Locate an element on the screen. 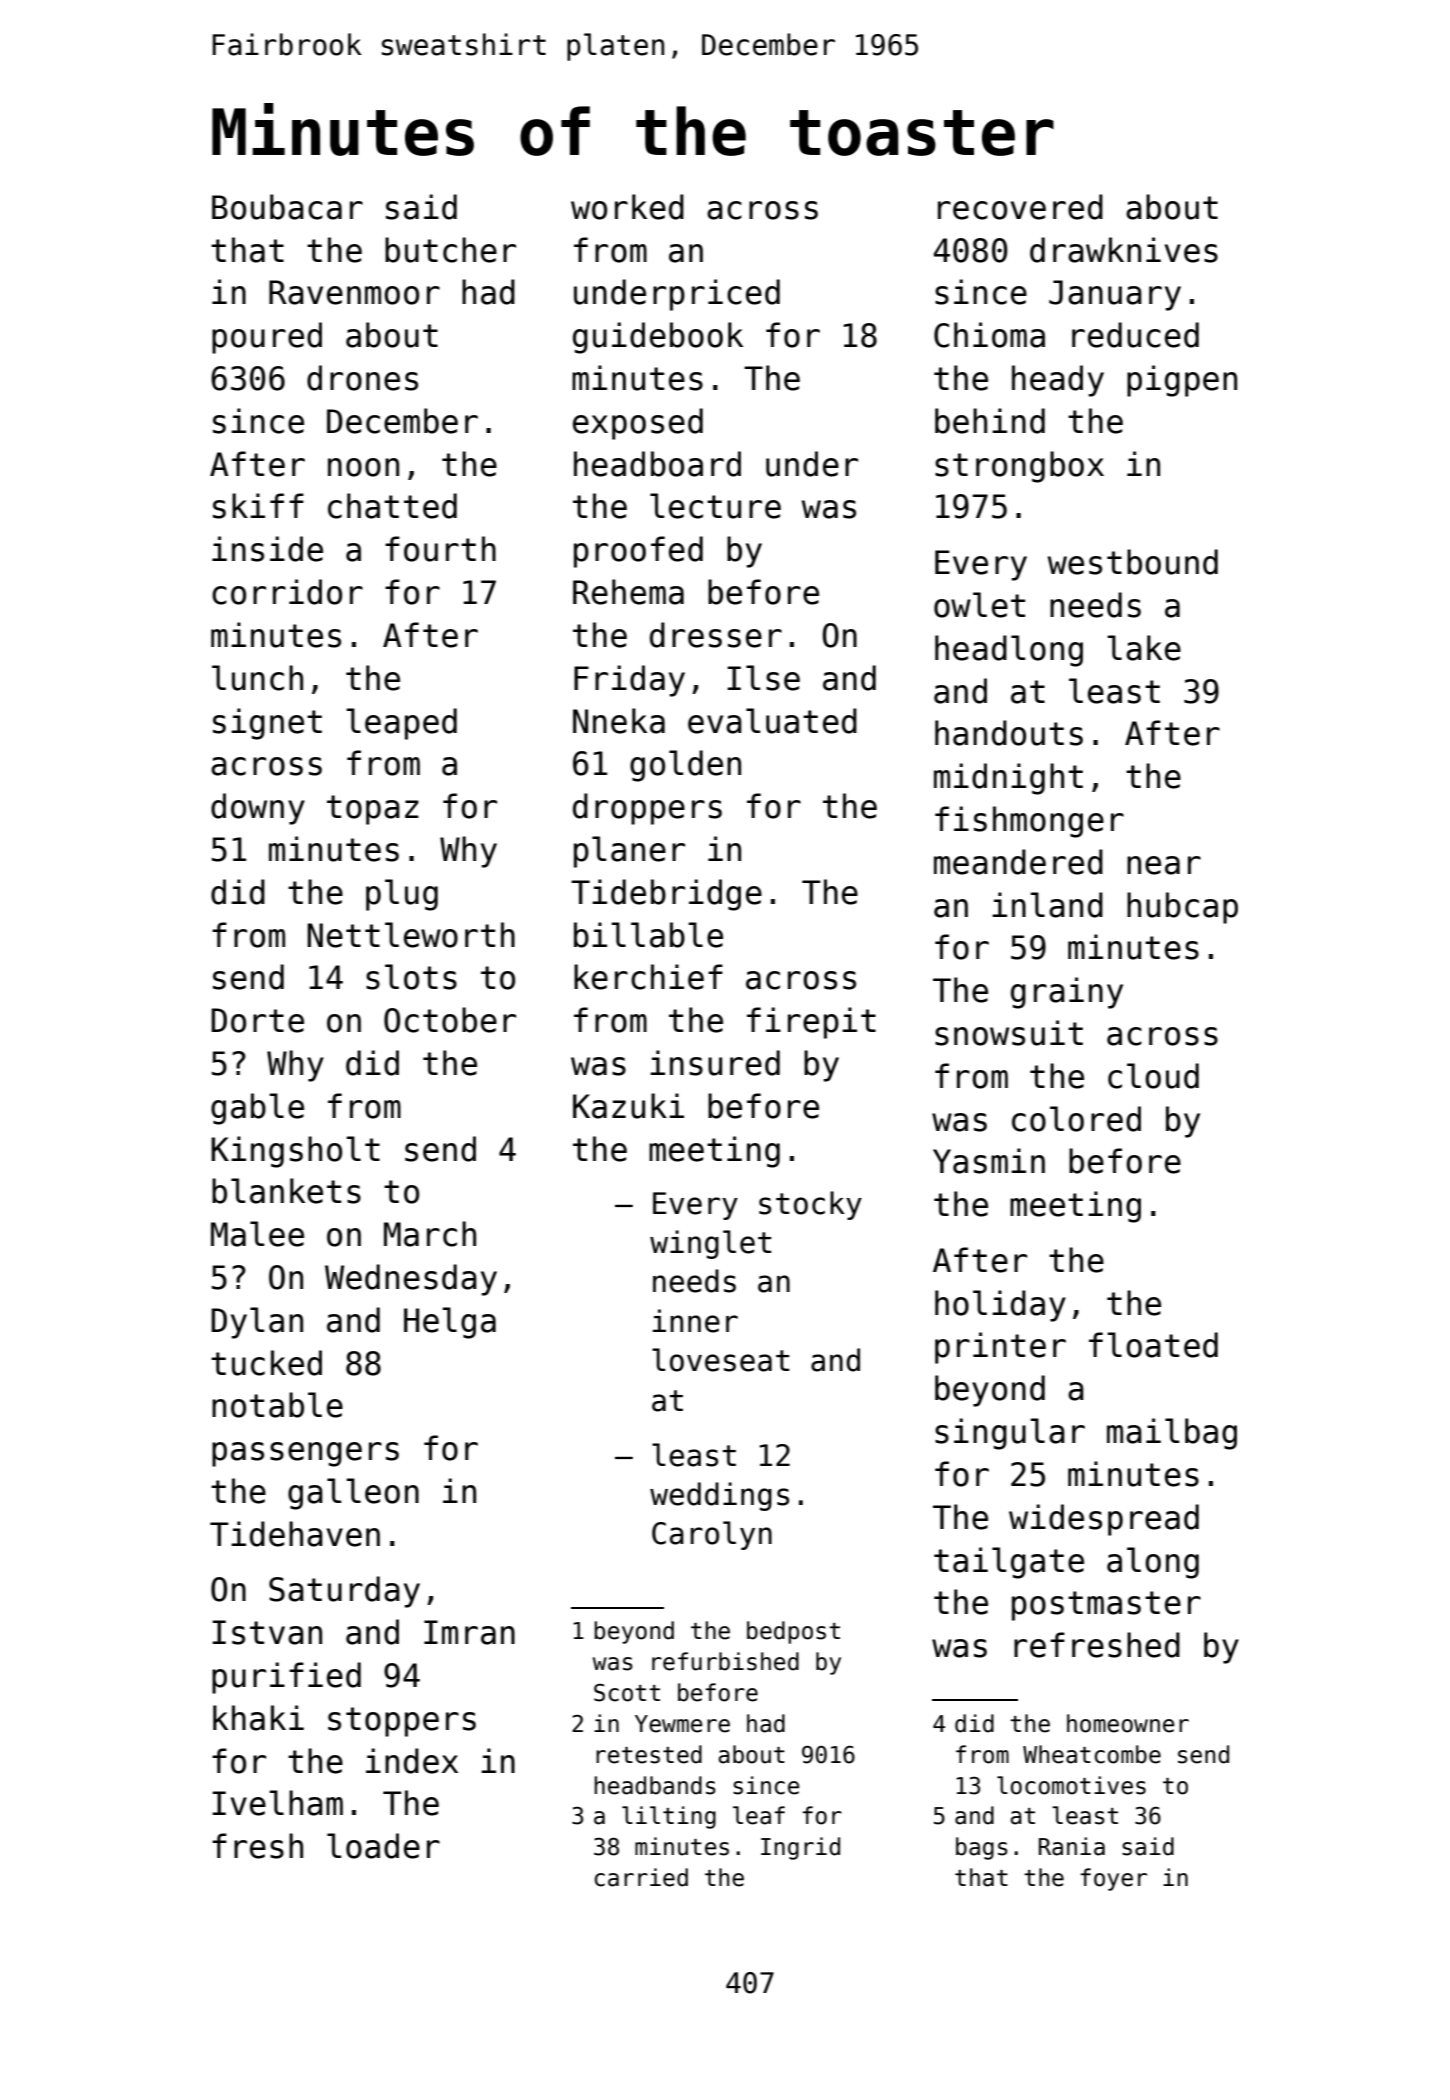  recovered is located at coordinates (1020, 207).
